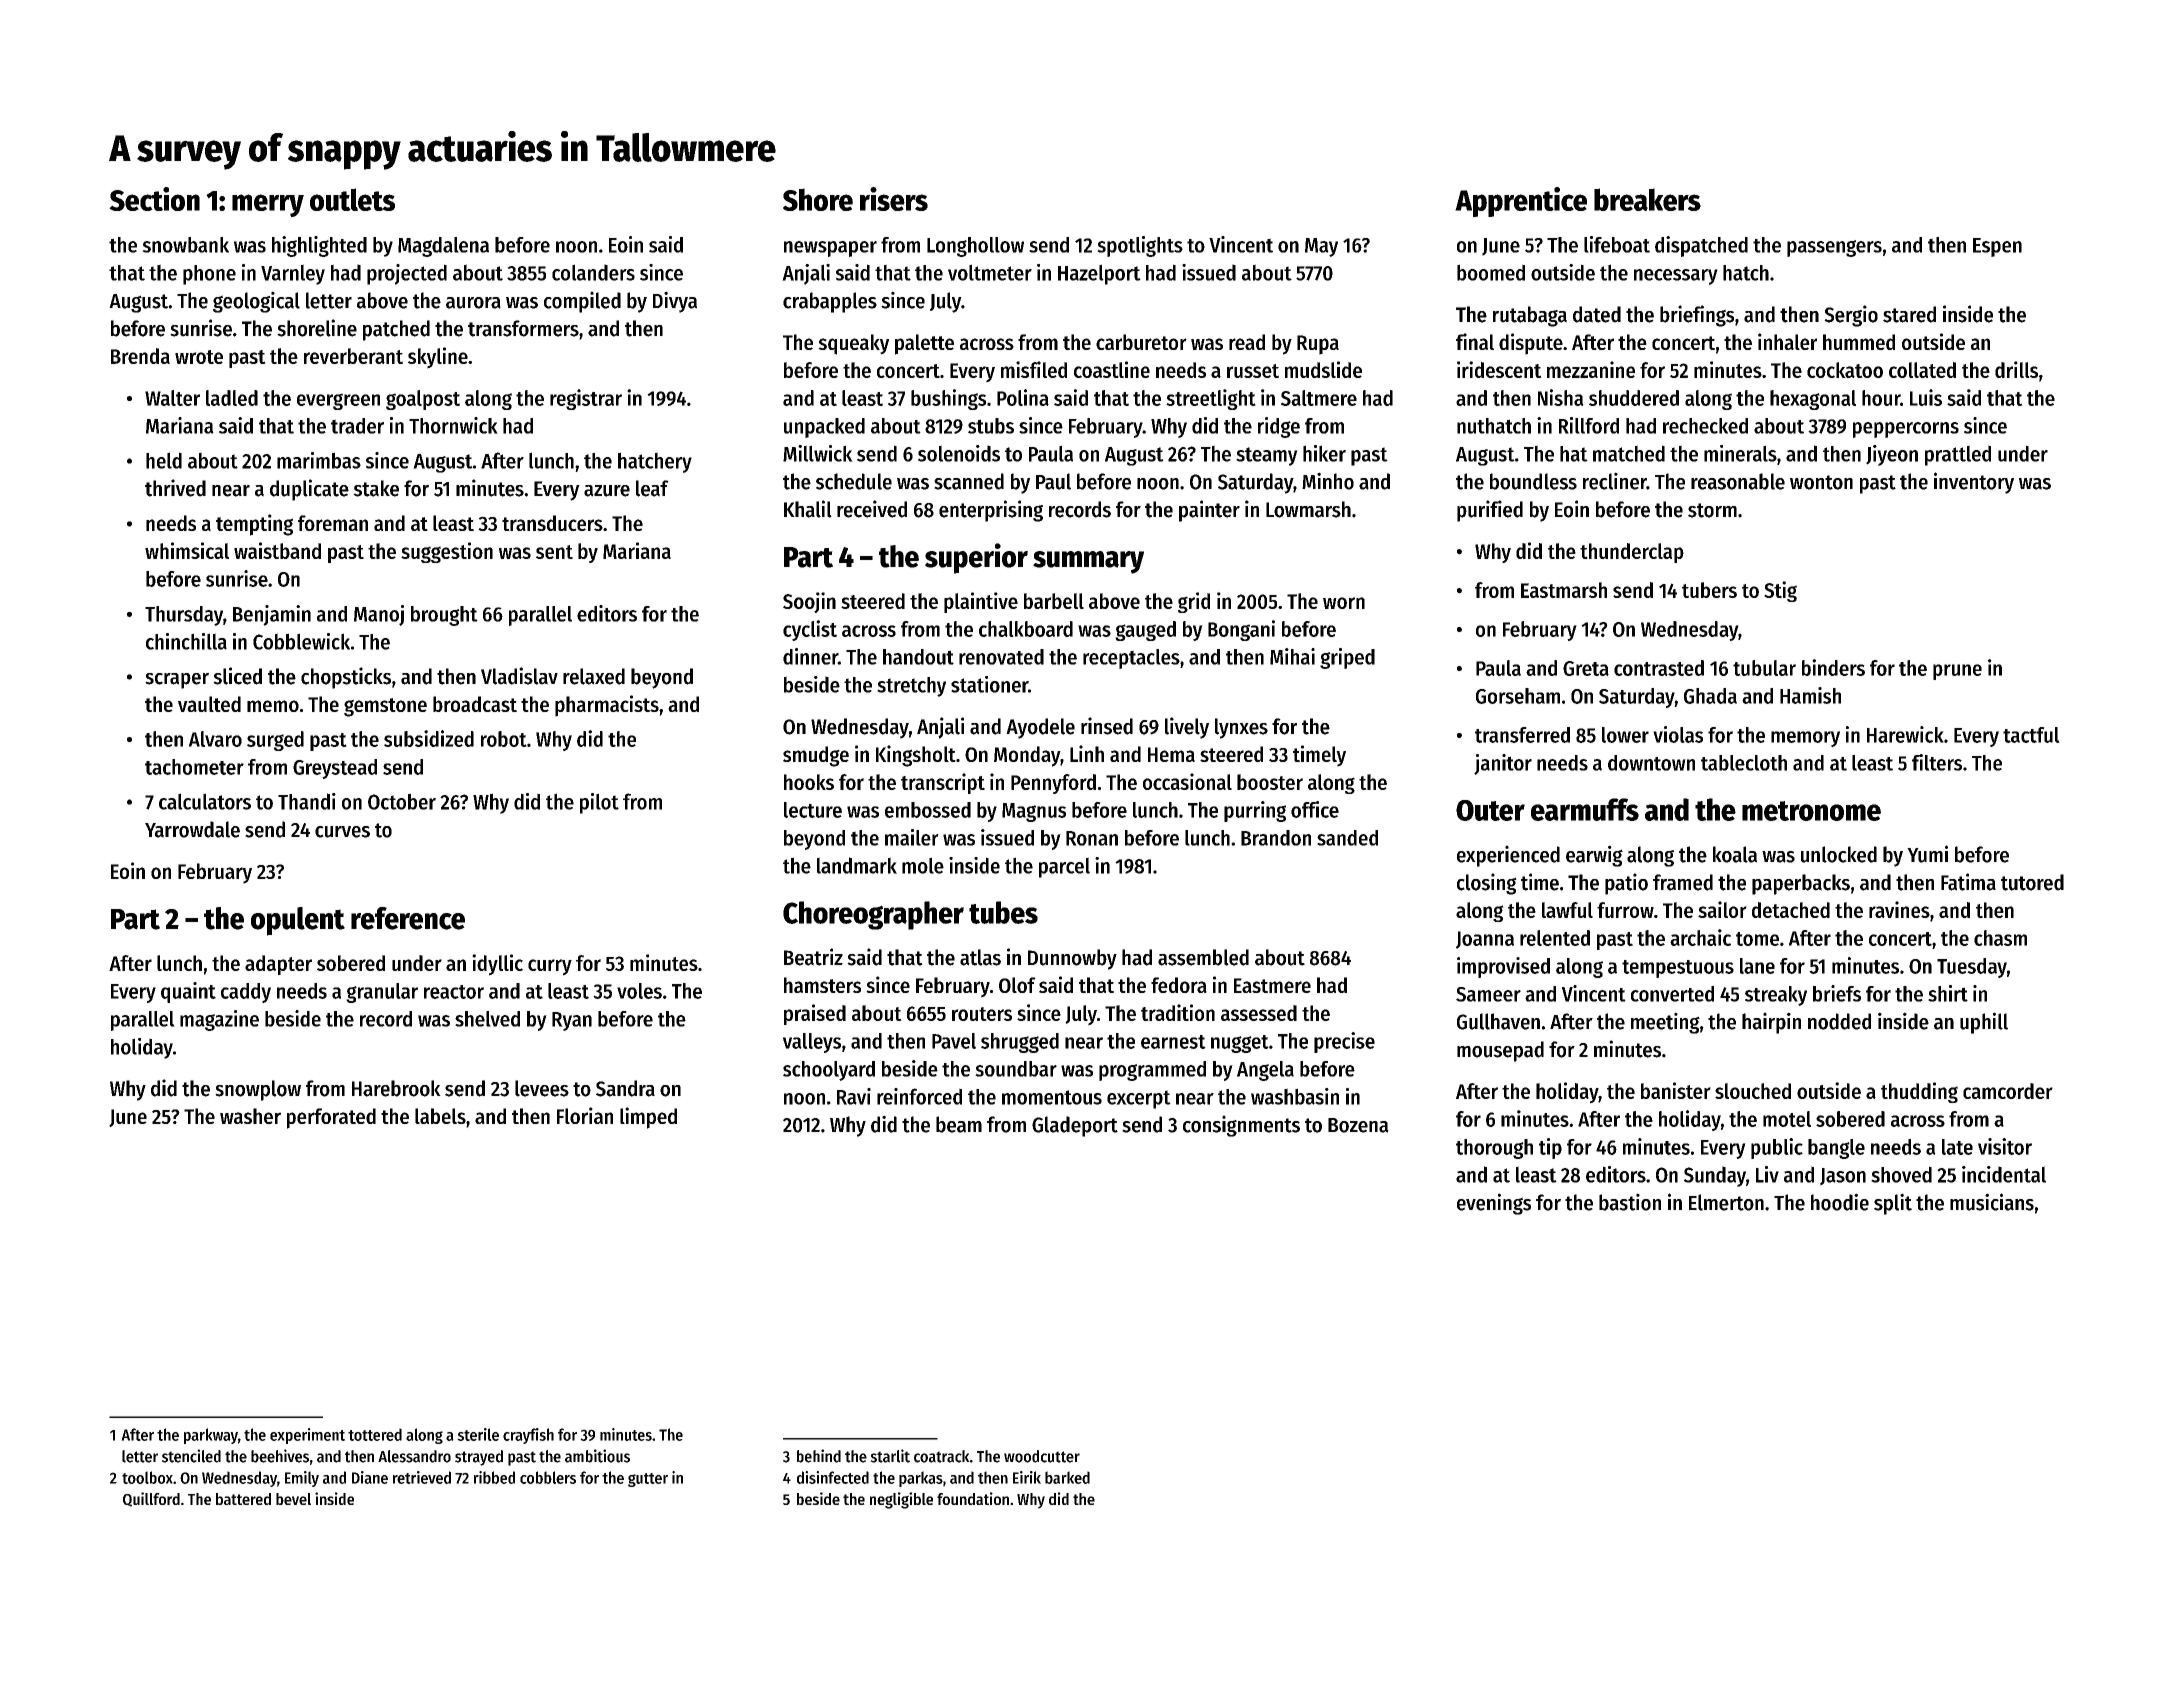 The width and height of the page is (2178, 1683). I want to click on parkway, so click(211, 1436).
